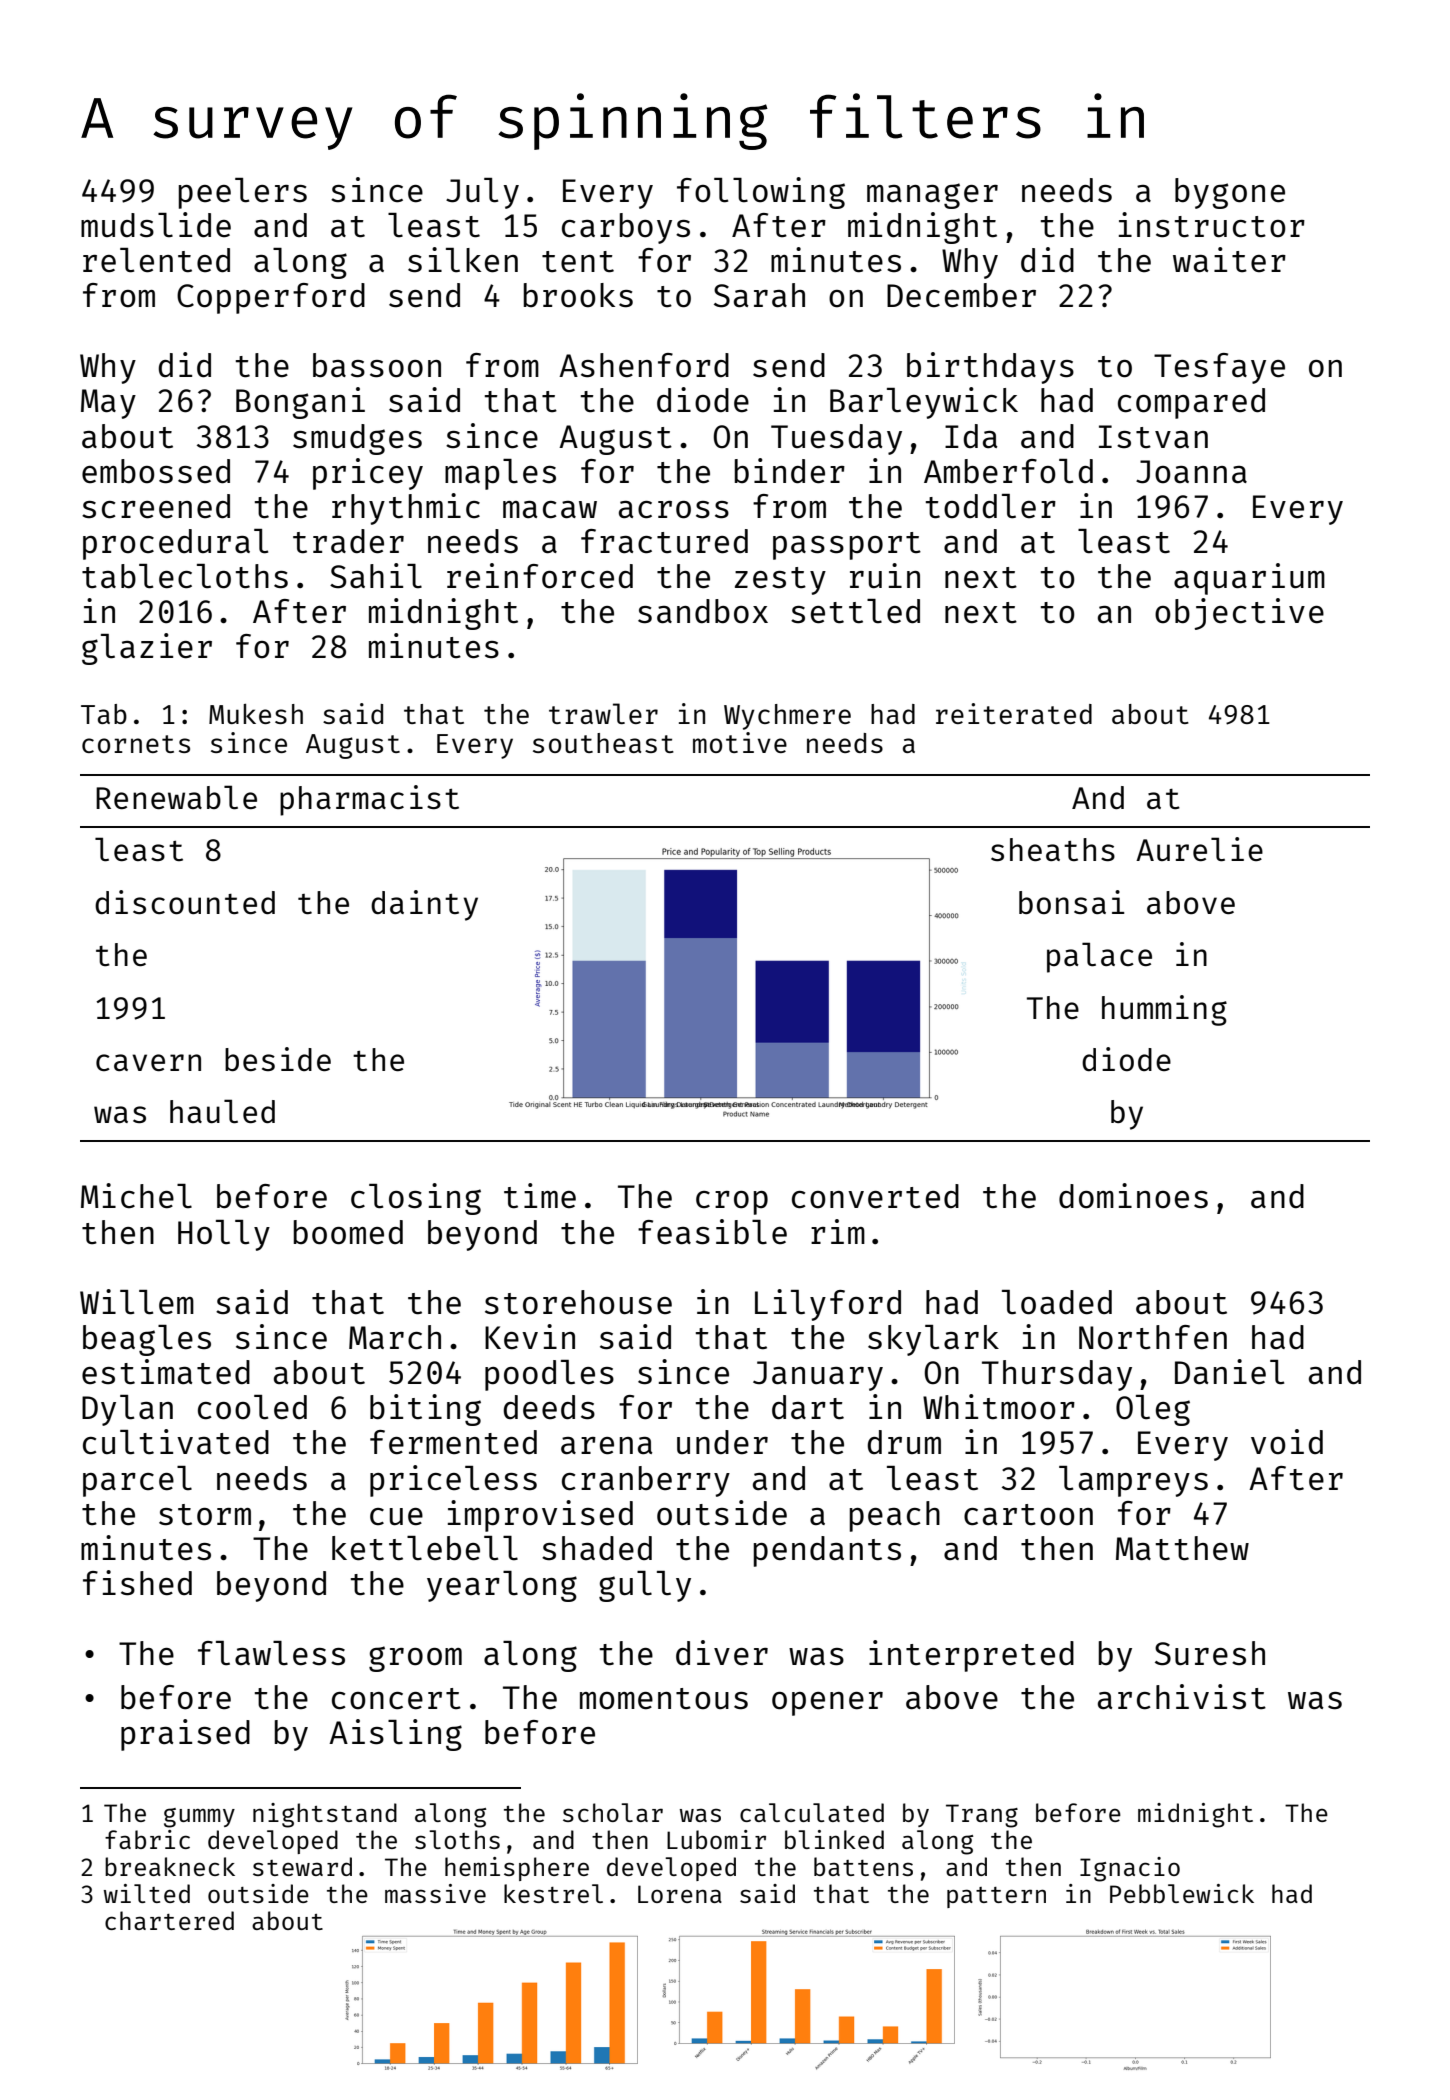 The image size is (1450, 2100). What do you see at coordinates (646, 1481) in the document?
I see `cranberry` at bounding box center [646, 1481].
